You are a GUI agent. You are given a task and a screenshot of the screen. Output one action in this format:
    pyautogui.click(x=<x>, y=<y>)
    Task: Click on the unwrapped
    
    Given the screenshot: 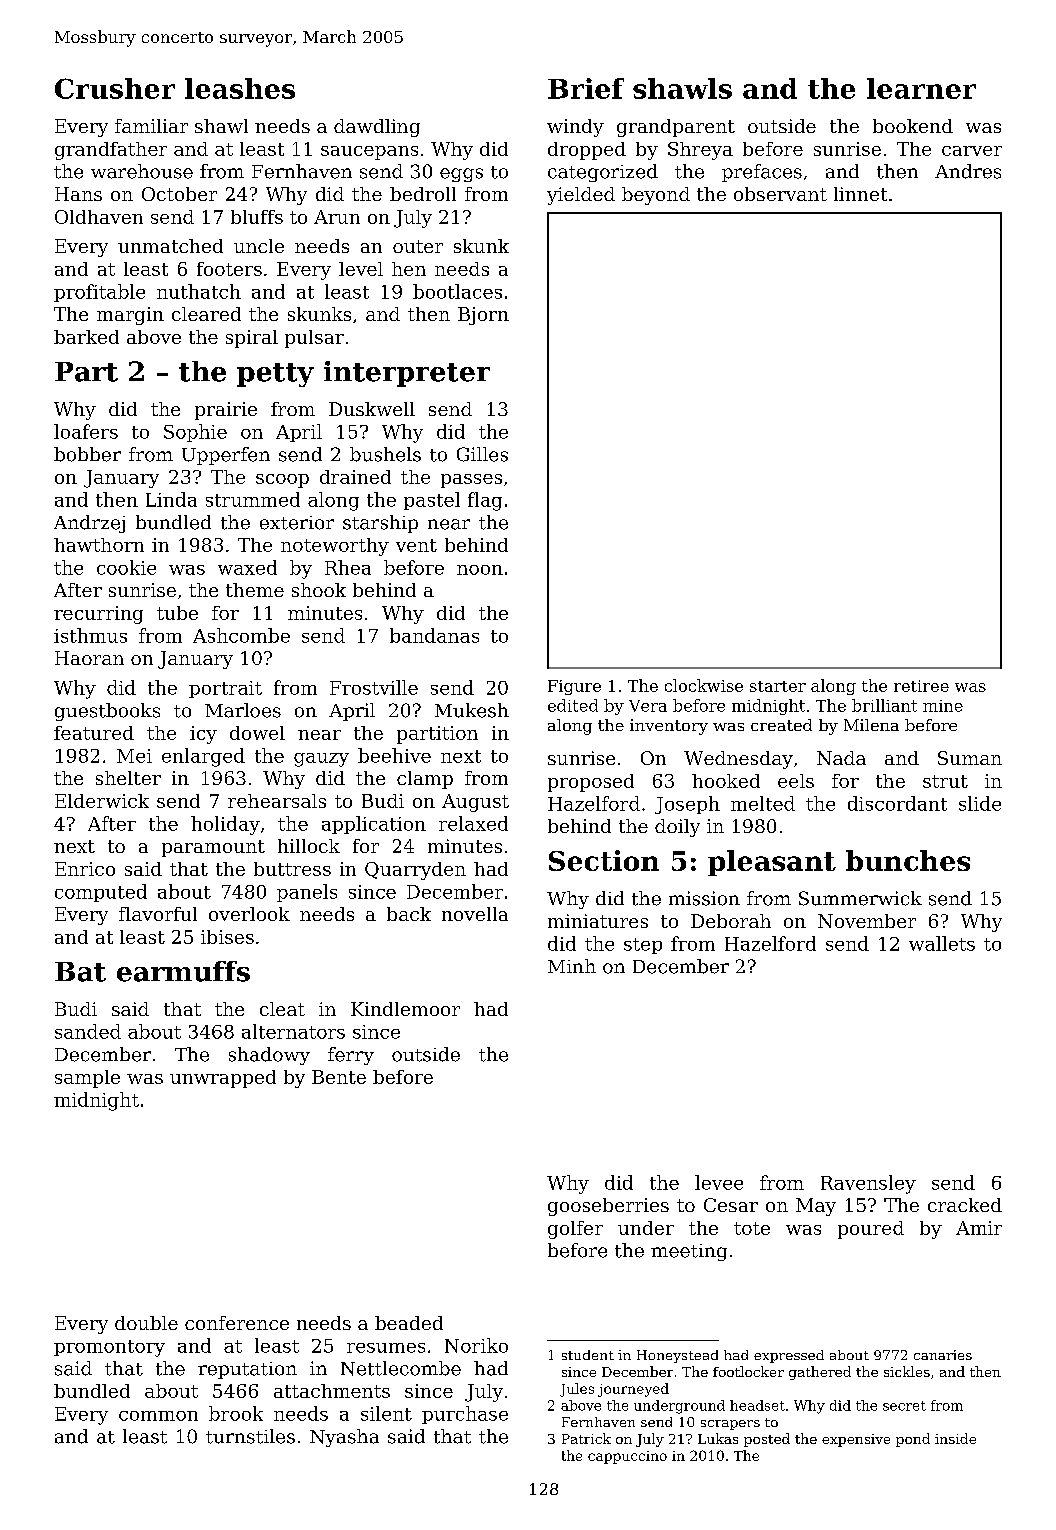 What is the action you would take?
    pyautogui.click(x=223, y=1079)
